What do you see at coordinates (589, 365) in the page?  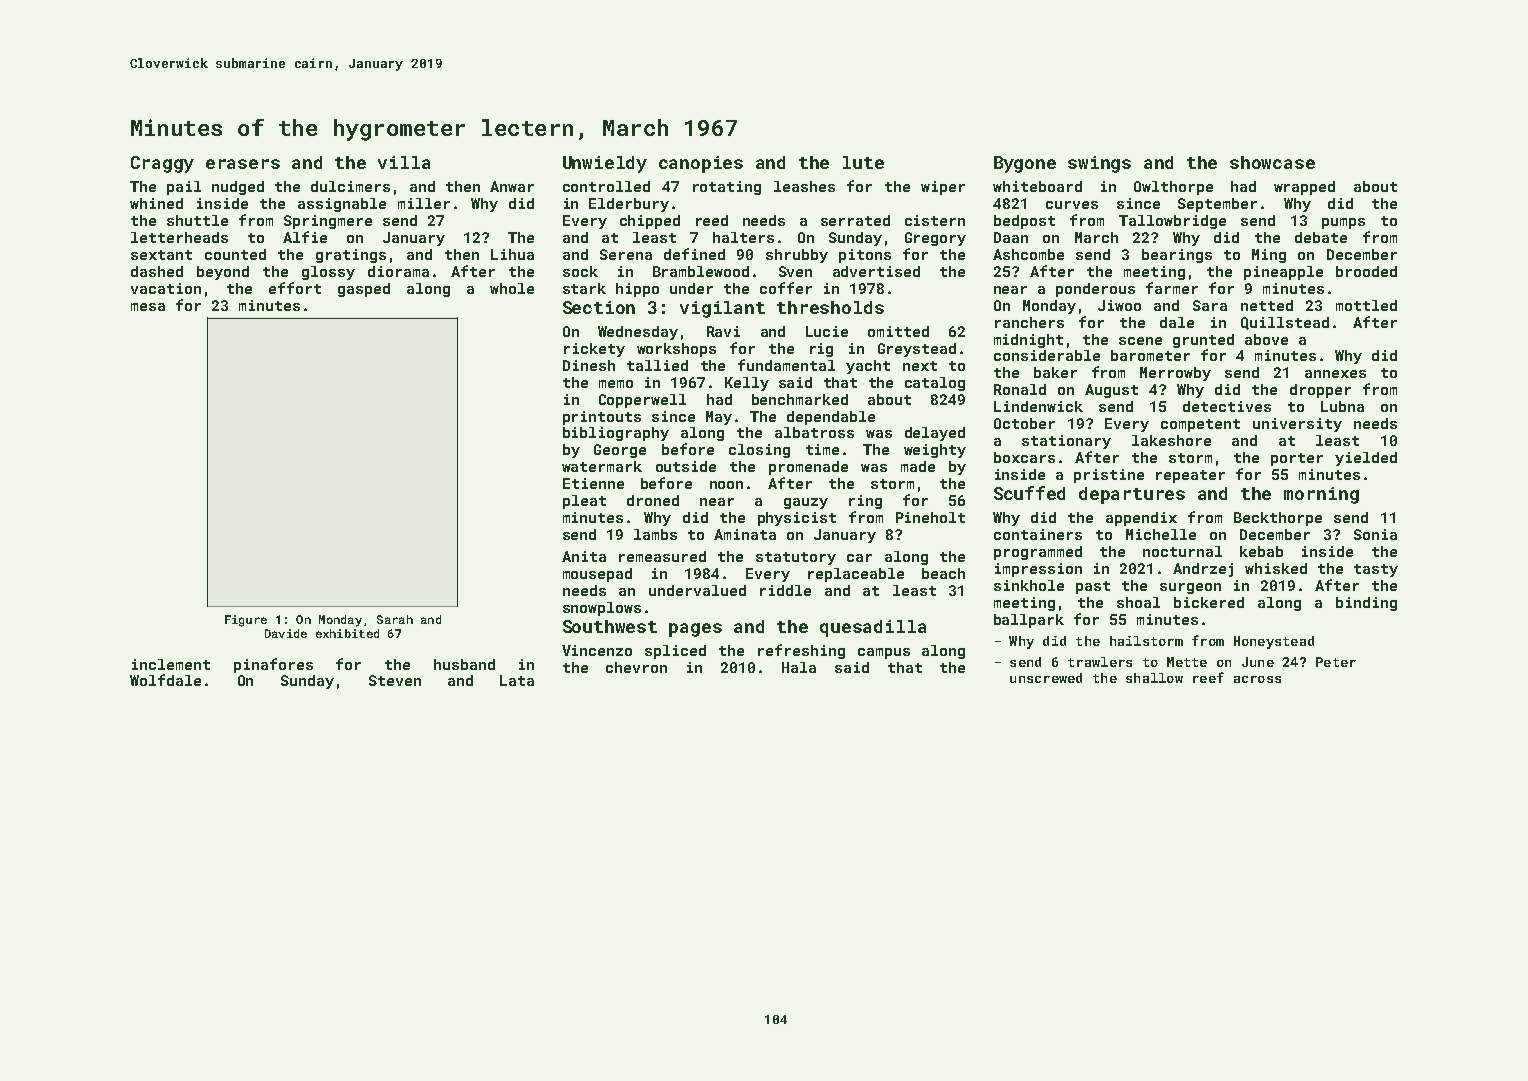 I see `Dinesh` at bounding box center [589, 365].
